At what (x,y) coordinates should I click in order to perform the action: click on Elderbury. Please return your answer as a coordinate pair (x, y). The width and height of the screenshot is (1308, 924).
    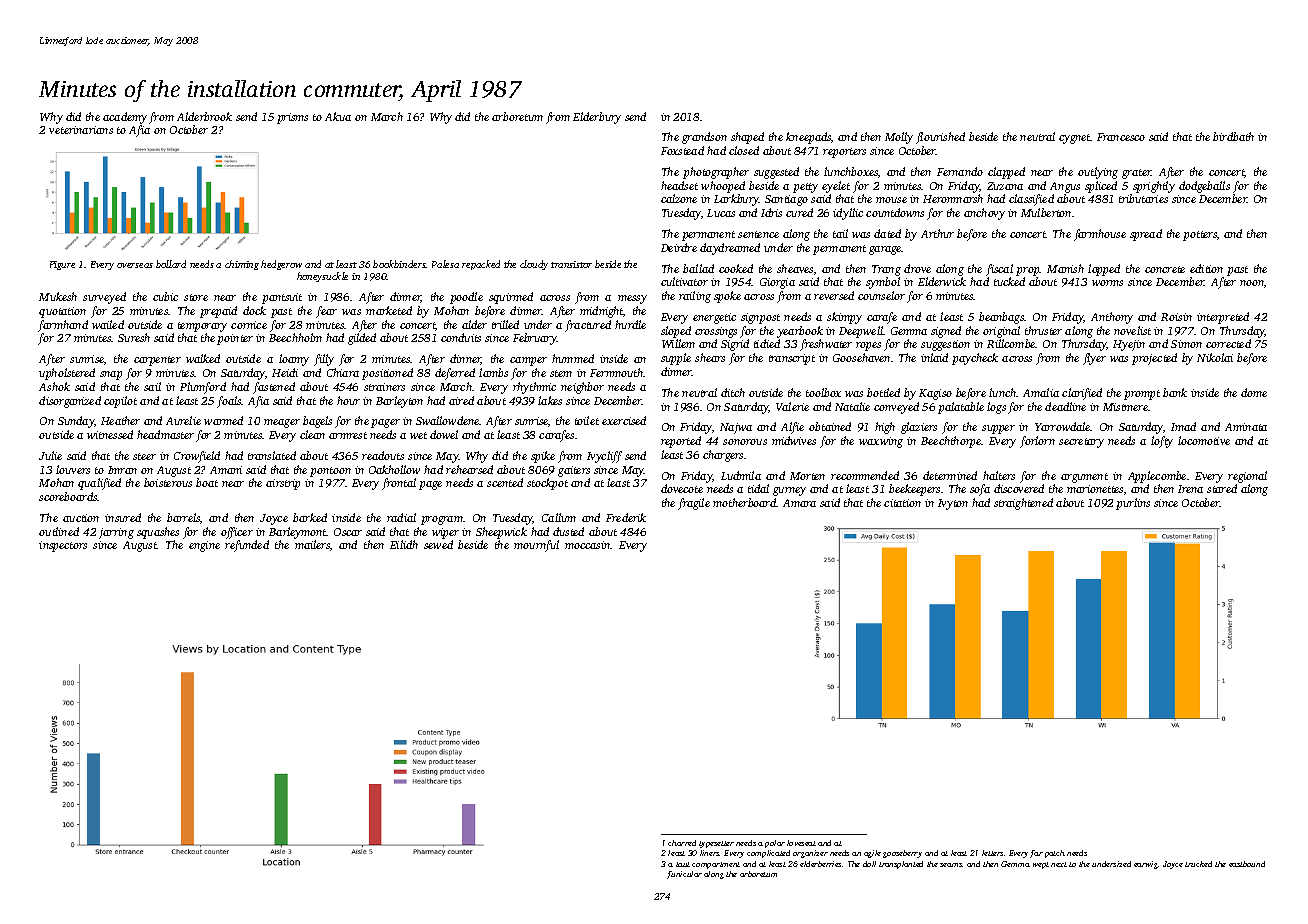
    Looking at the image, I should click on (597, 118).
